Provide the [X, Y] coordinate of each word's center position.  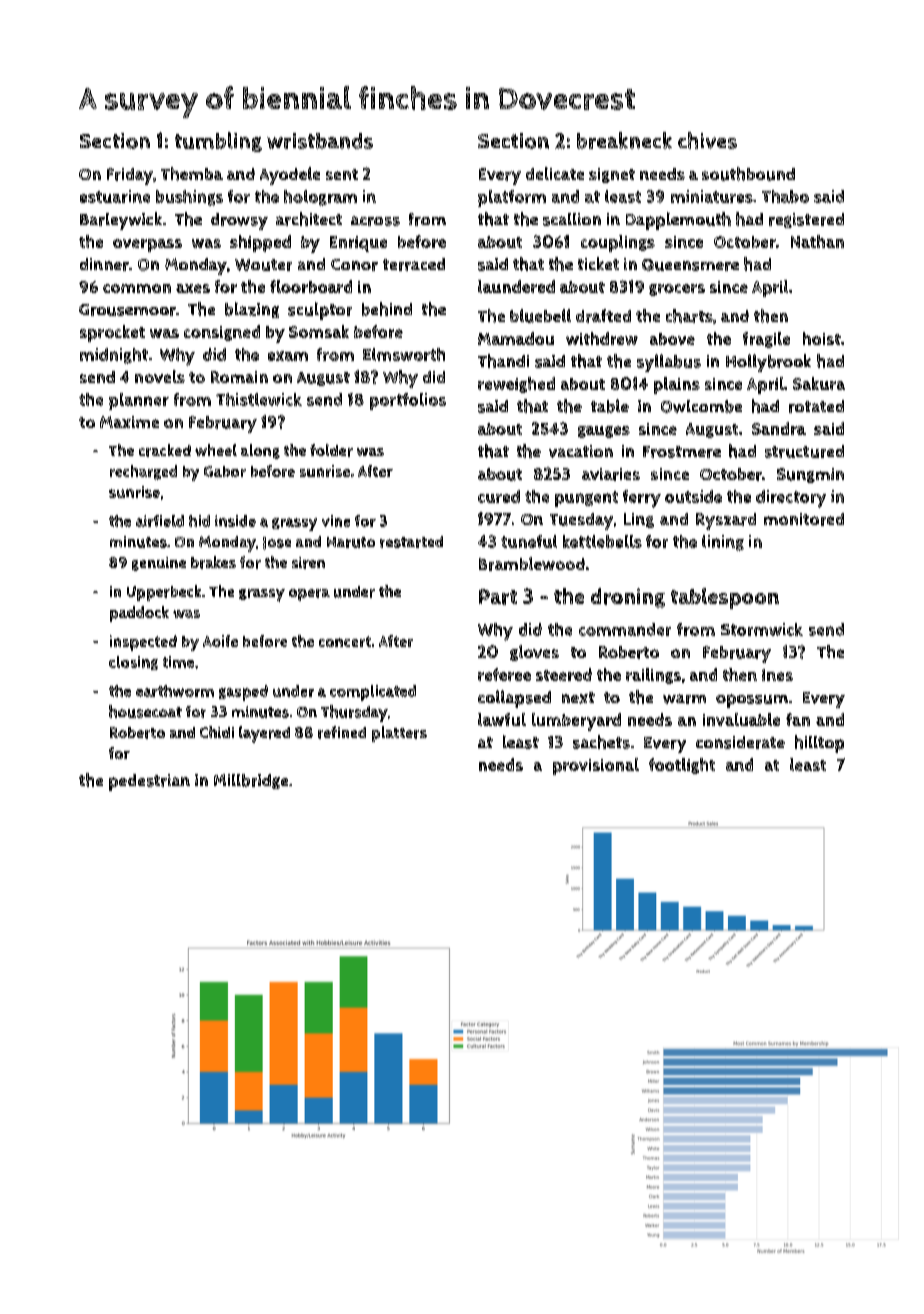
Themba [192, 174]
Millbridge [251, 781]
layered [264, 734]
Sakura [819, 383]
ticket [598, 263]
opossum [752, 701]
